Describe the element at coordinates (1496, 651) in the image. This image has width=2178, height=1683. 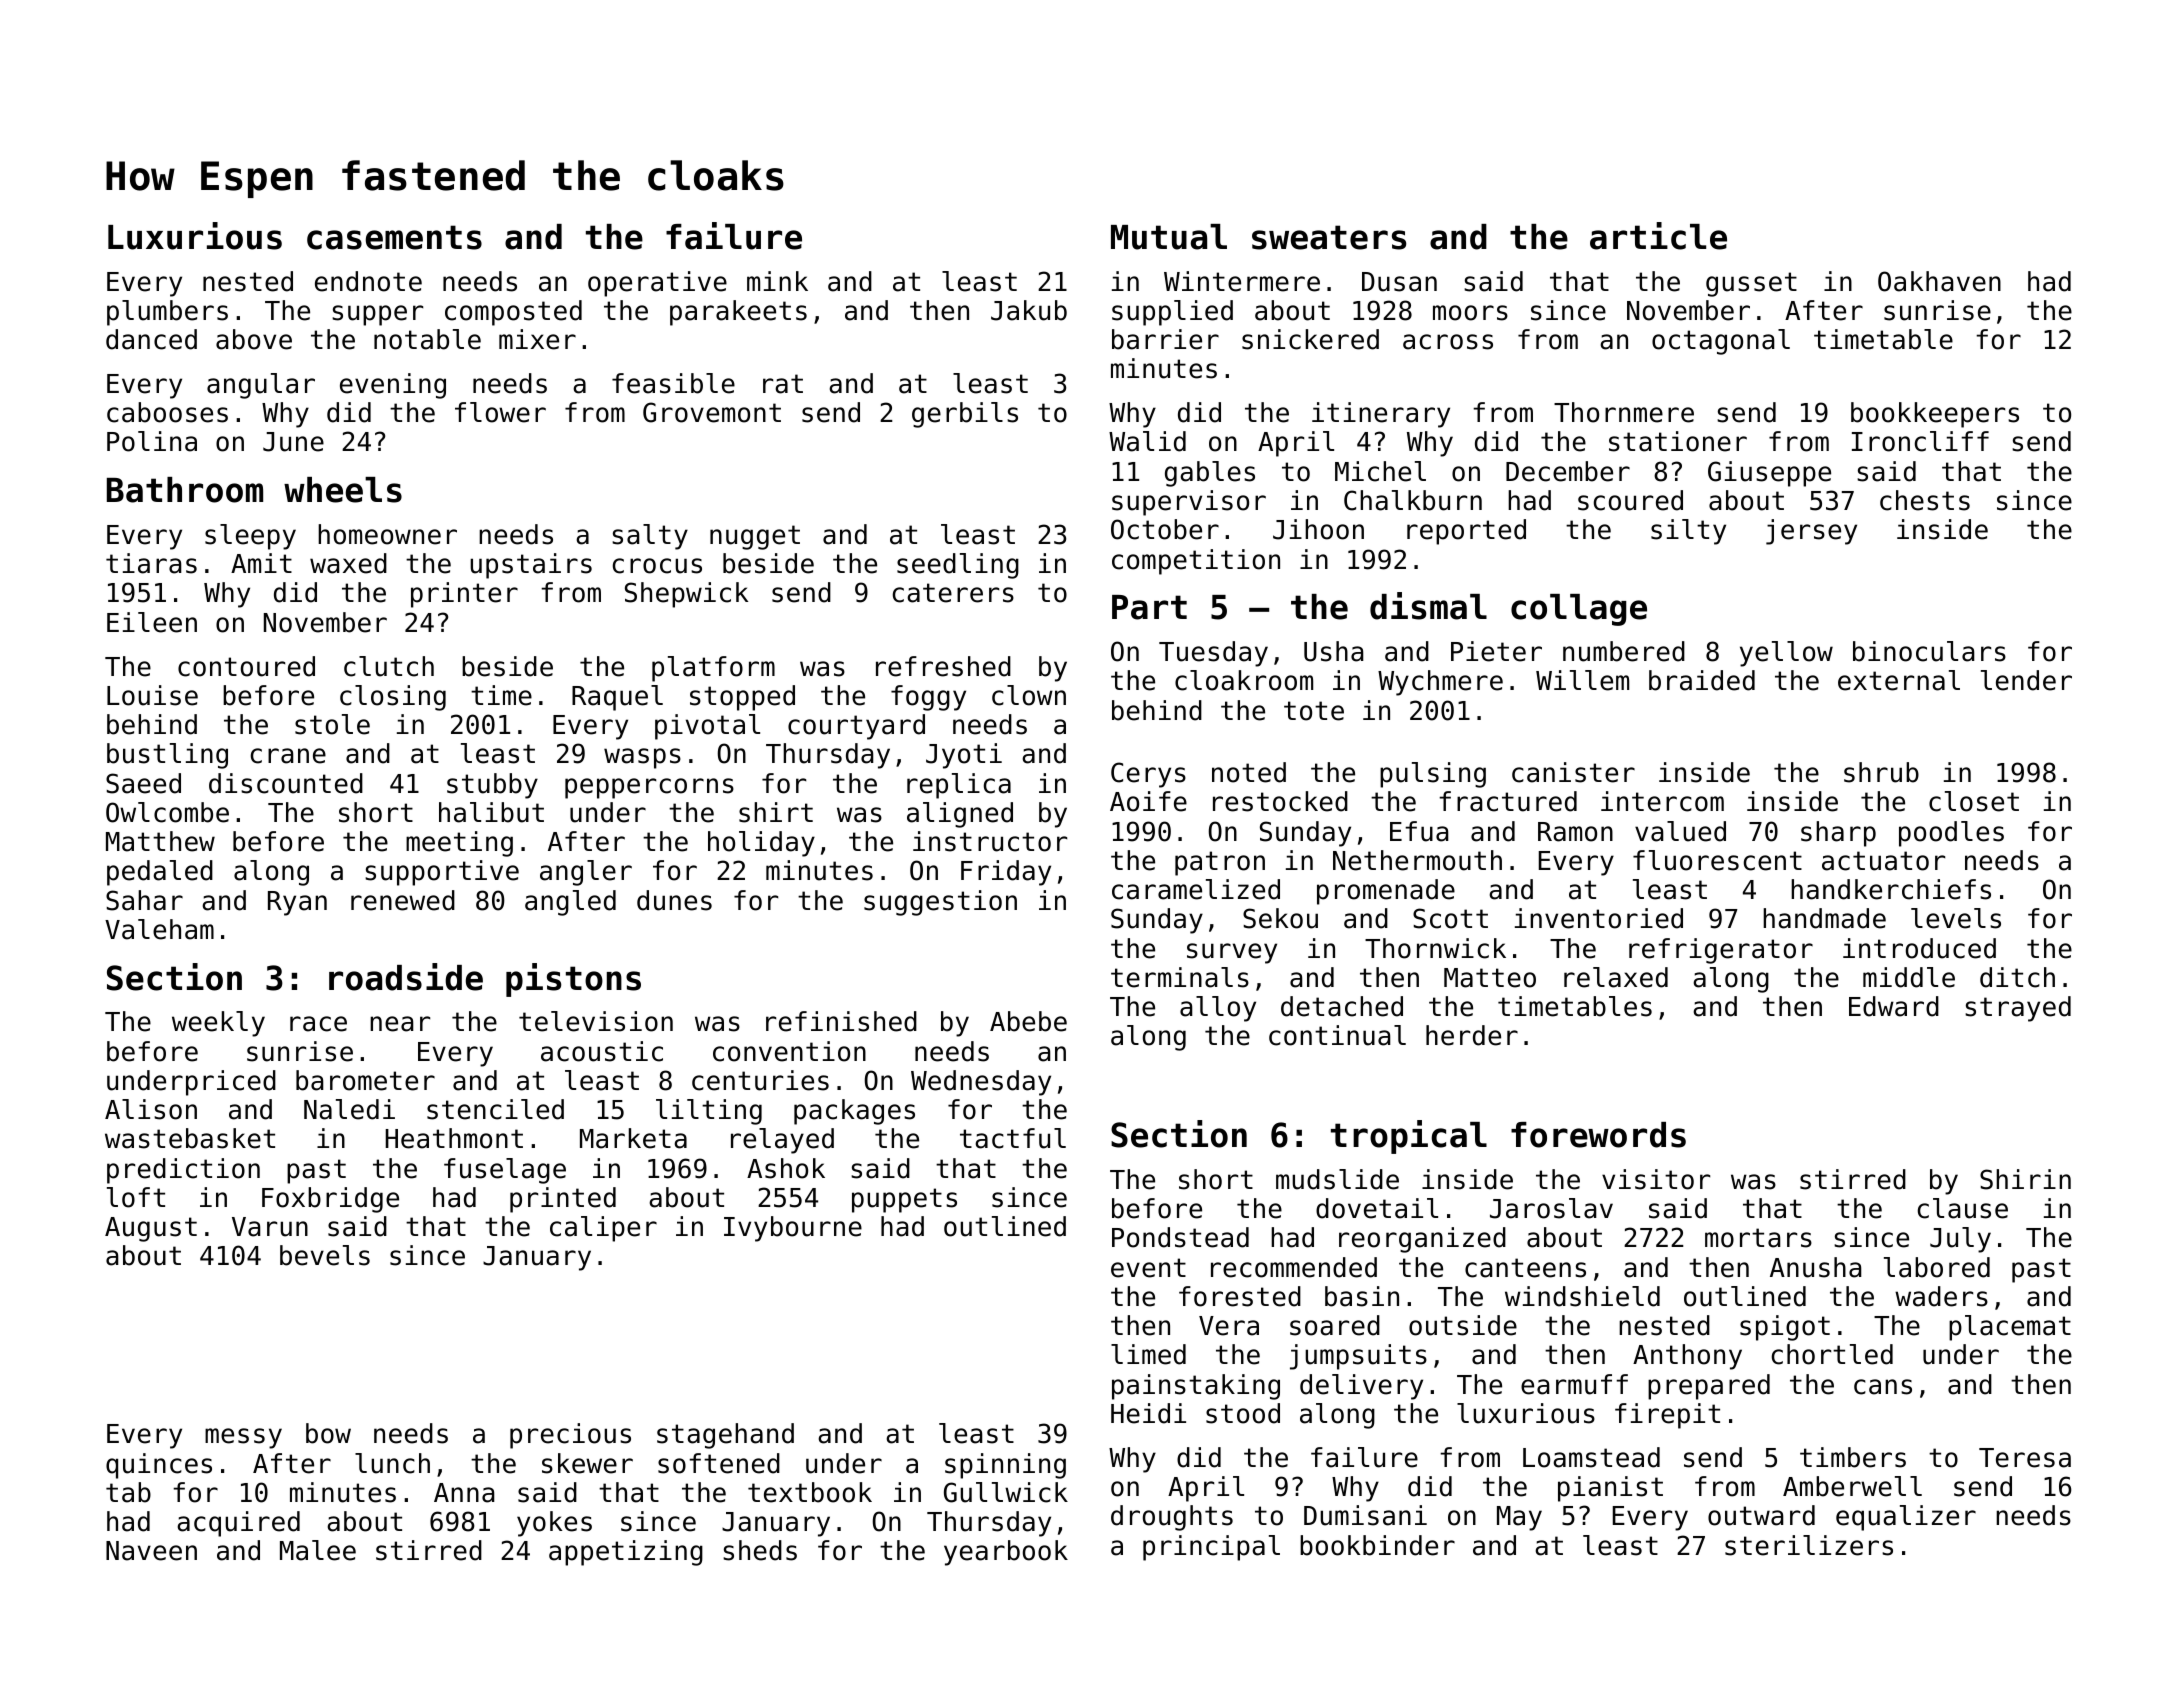
I see `Pieter` at that location.
